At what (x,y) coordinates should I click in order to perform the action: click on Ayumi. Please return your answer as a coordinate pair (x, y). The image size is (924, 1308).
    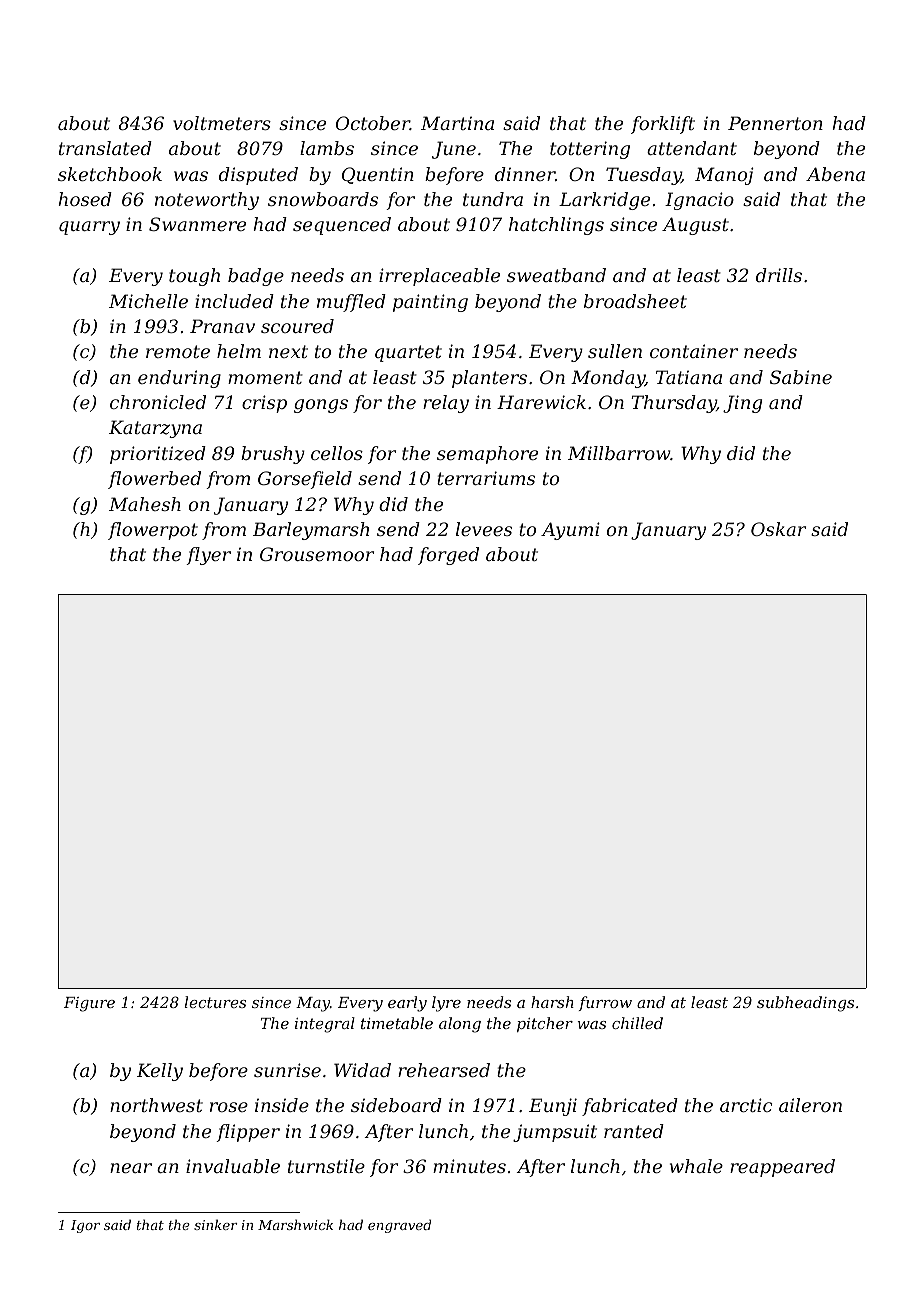
    Looking at the image, I should click on (570, 531).
